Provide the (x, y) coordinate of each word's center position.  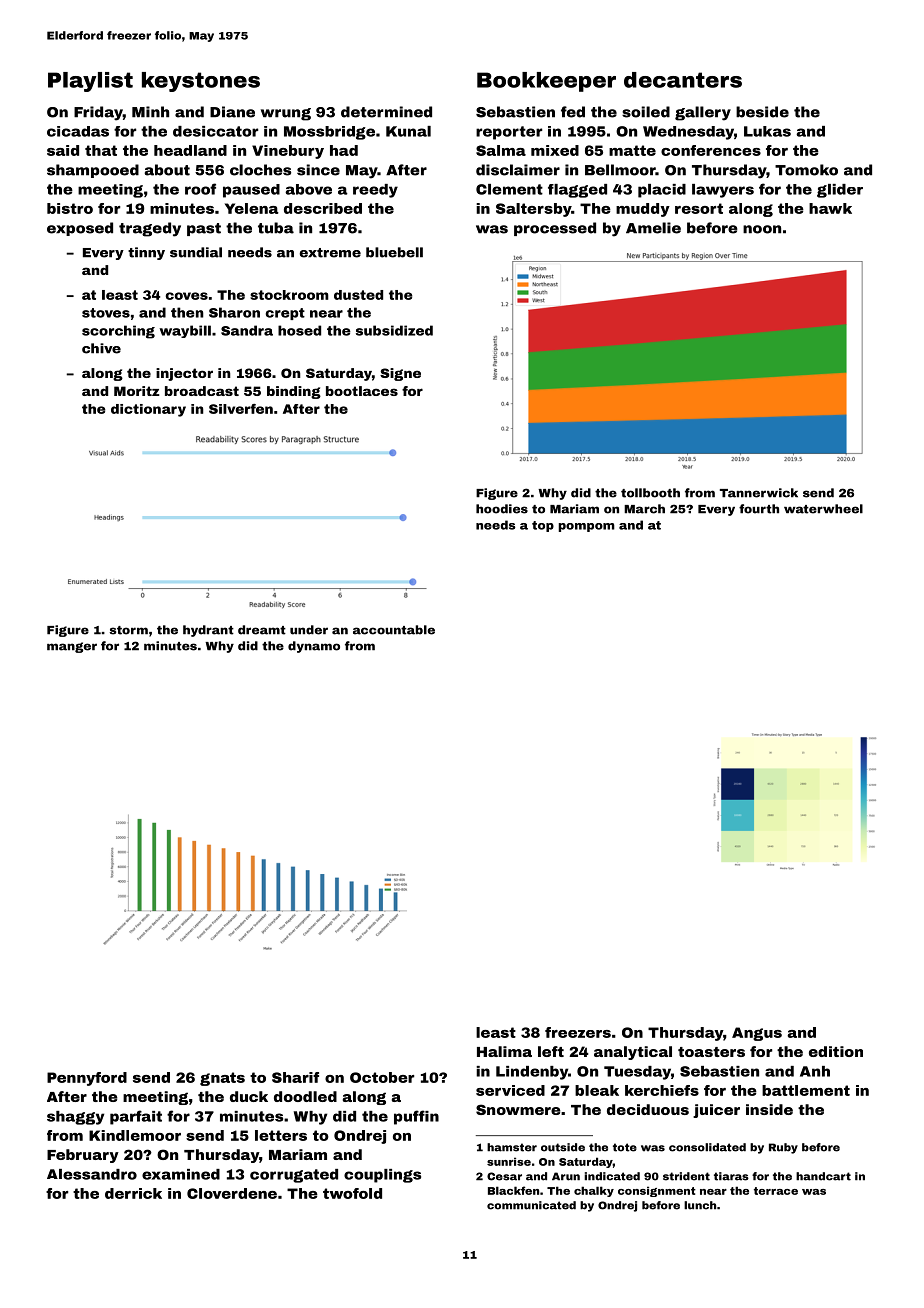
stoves (106, 313)
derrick (133, 1193)
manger (72, 647)
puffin (416, 1117)
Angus (757, 1034)
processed (555, 229)
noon (762, 229)
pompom (586, 527)
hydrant (208, 631)
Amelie (653, 228)
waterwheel (823, 509)
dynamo (314, 647)
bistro (70, 208)
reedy (375, 191)
